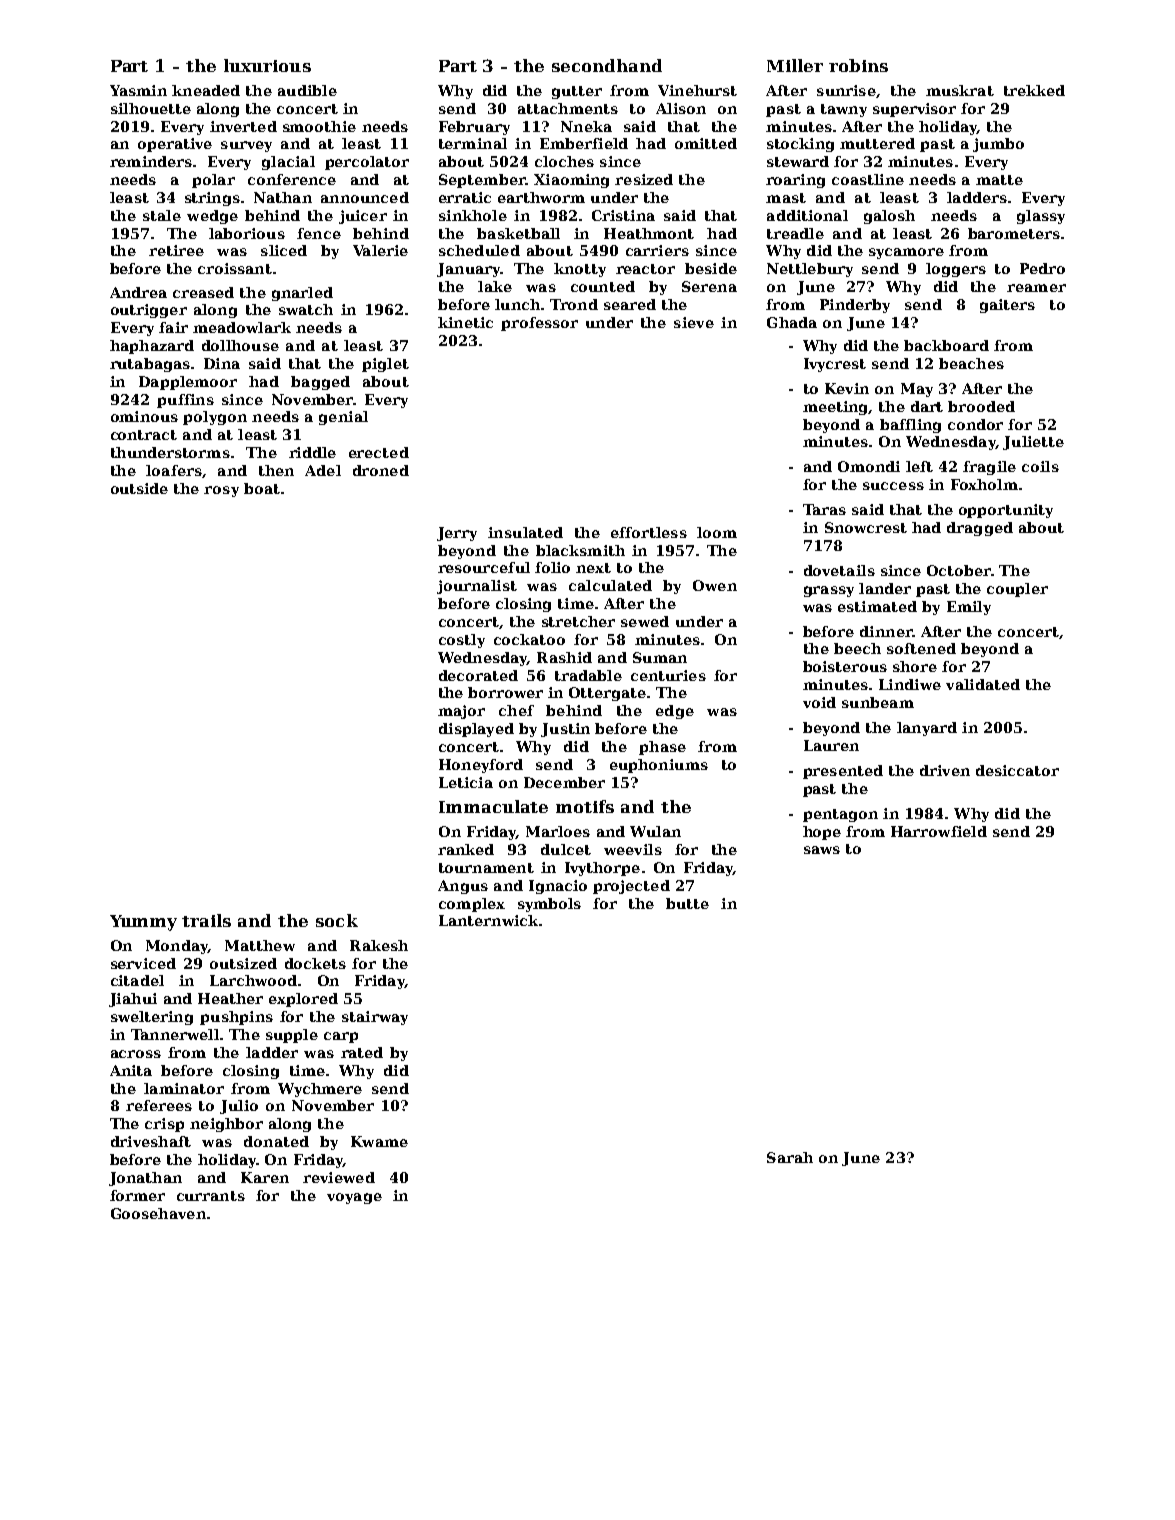 The width and height of the screenshot is (1175, 1520). What do you see at coordinates (1033, 443) in the screenshot?
I see `Juliette` at bounding box center [1033, 443].
